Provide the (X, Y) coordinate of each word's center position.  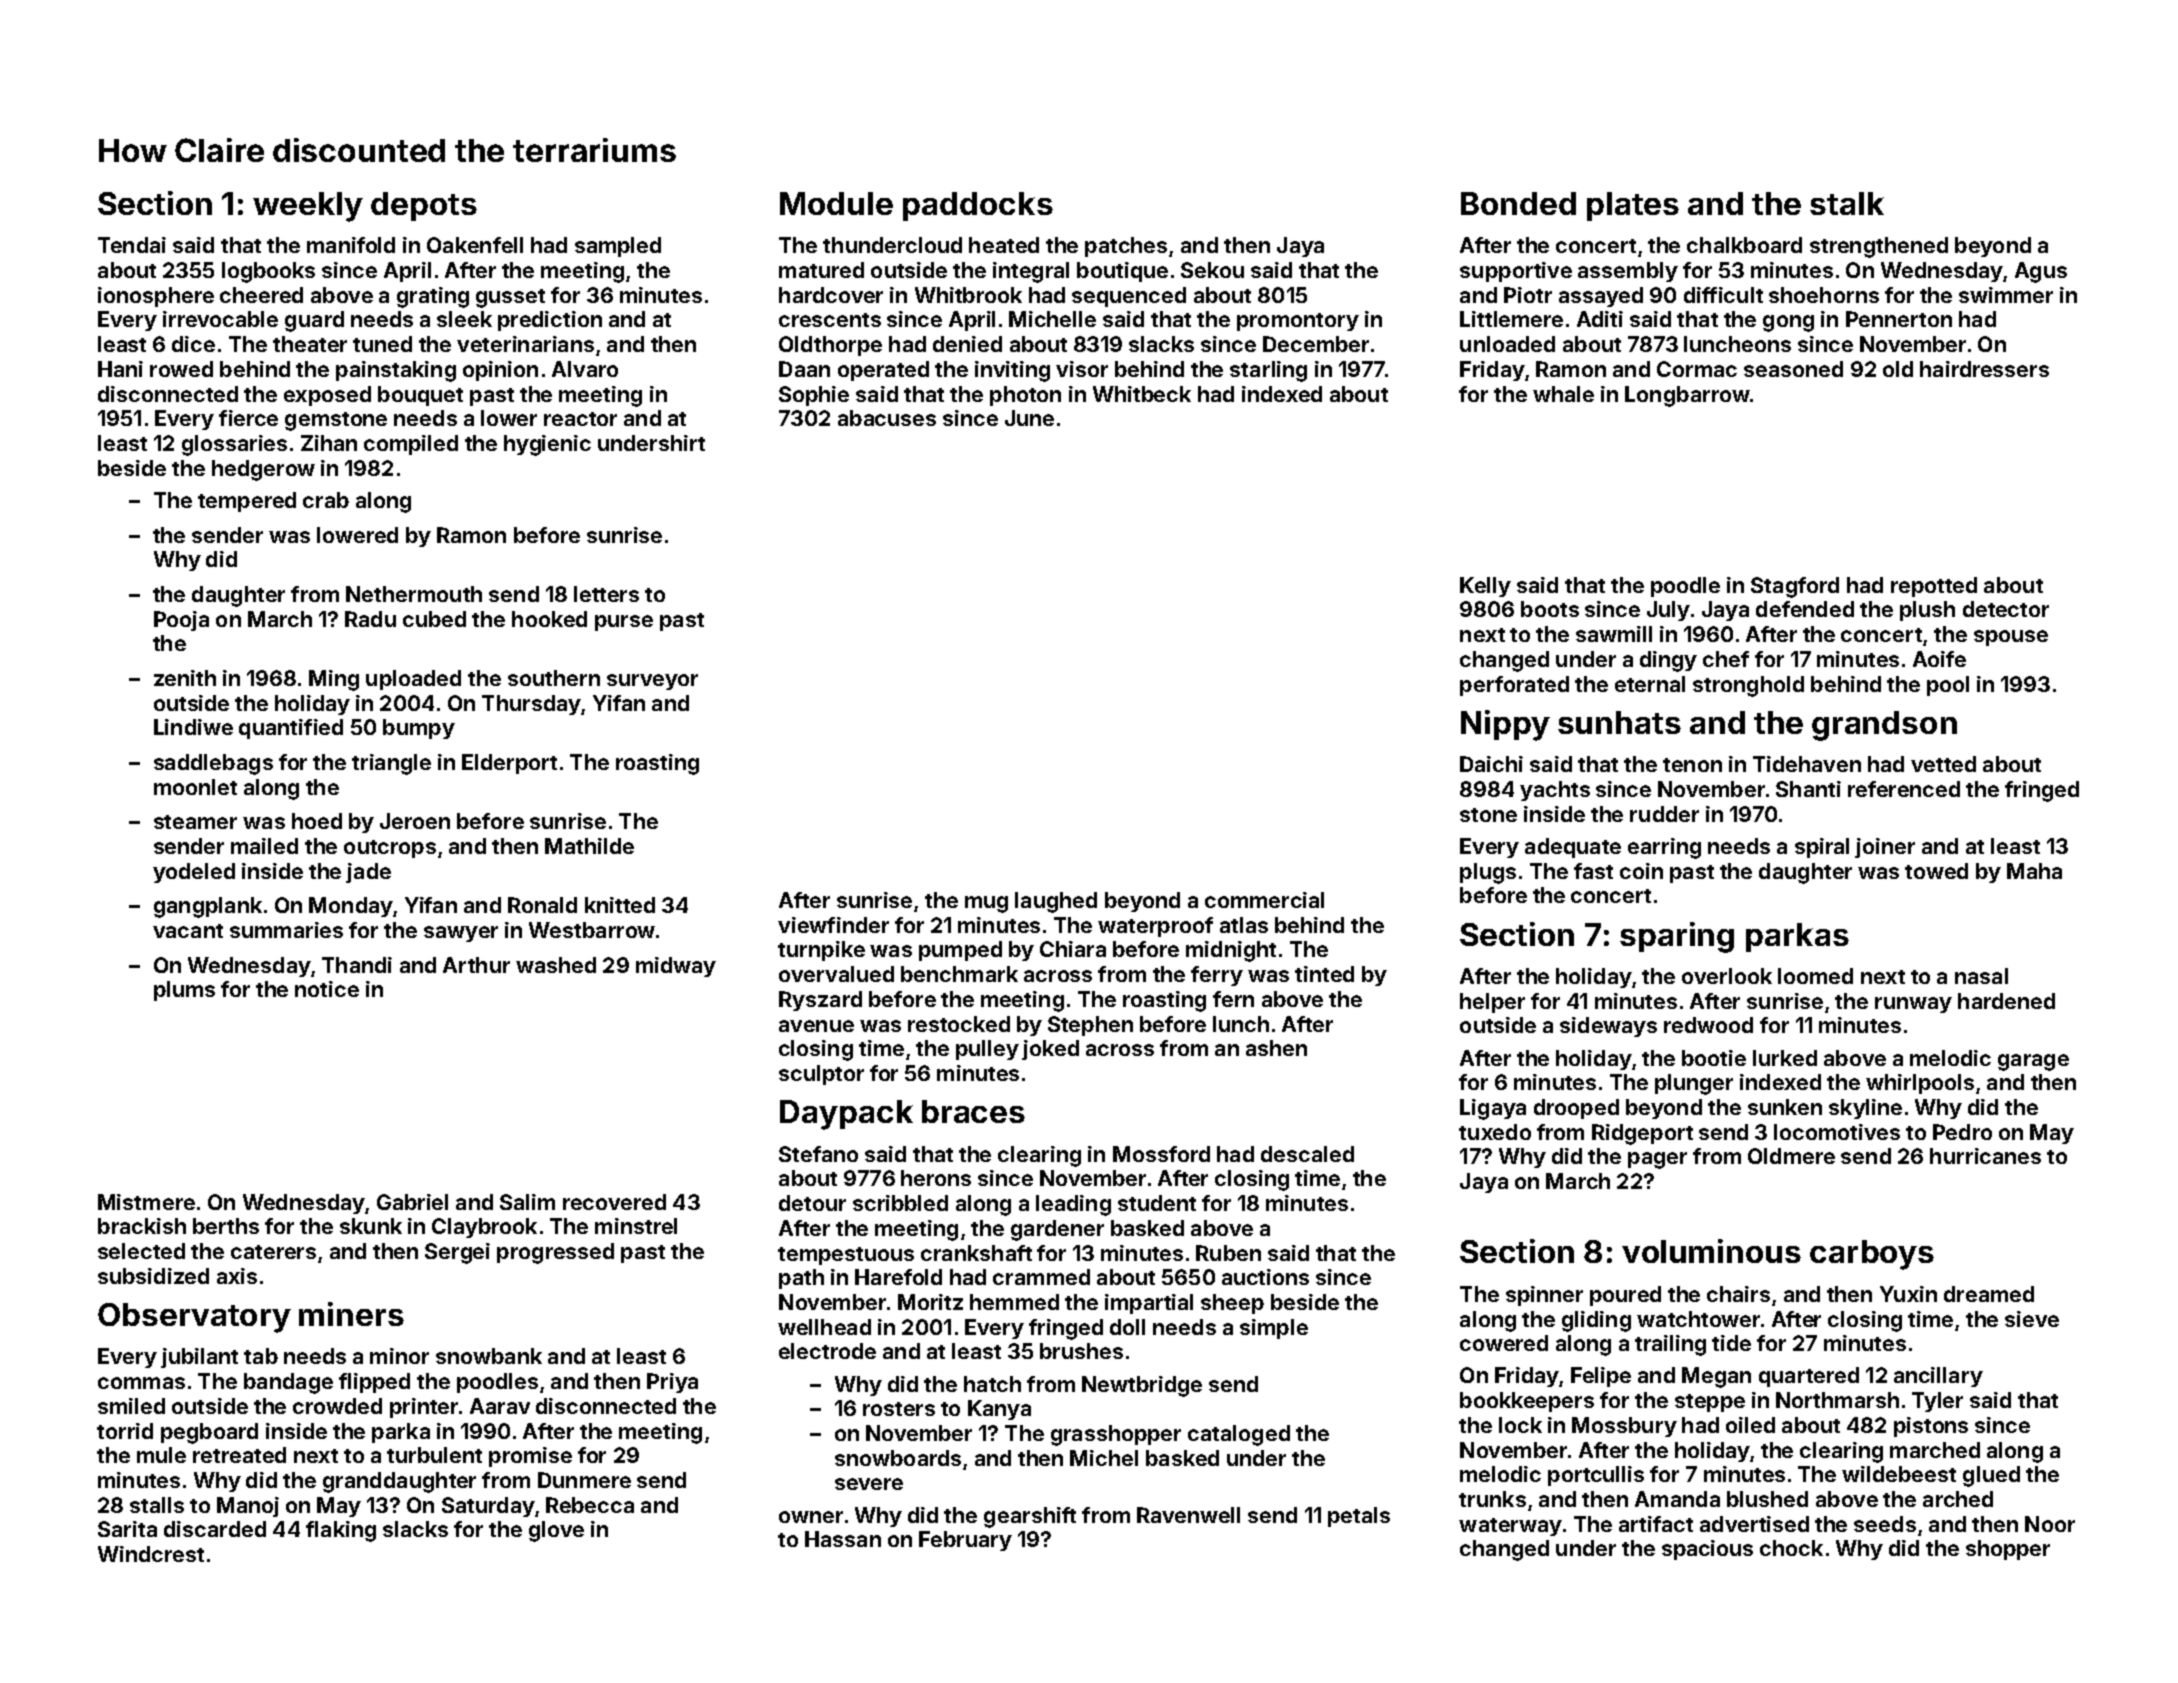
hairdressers (1984, 369)
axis (237, 1276)
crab (326, 500)
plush (1927, 611)
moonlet (195, 787)
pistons (1931, 1427)
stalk (1847, 203)
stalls (157, 1505)
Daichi (1491, 764)
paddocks (978, 206)
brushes (1081, 1351)
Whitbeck (1142, 394)
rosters (899, 1409)
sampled (618, 247)
